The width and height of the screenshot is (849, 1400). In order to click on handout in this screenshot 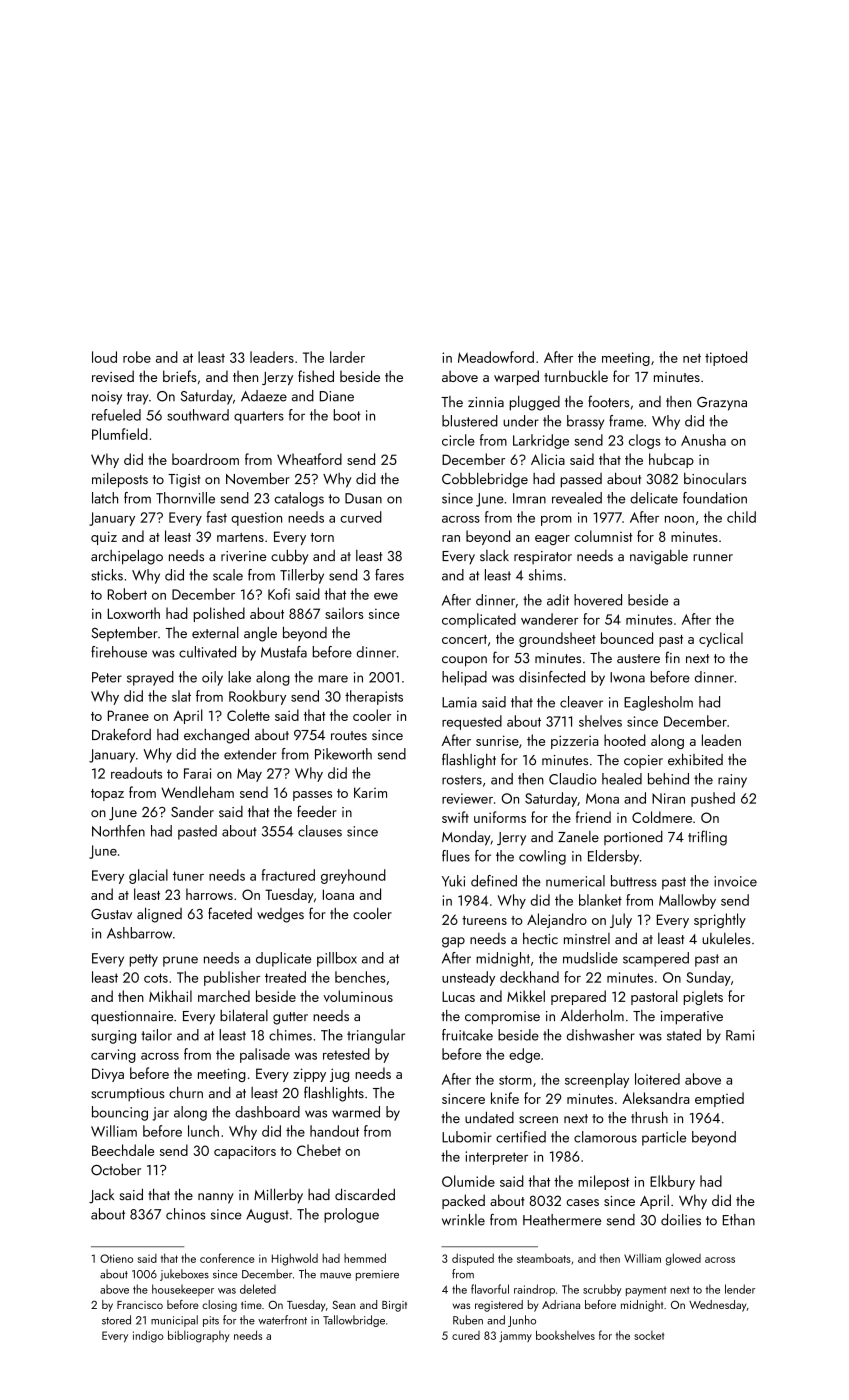, I will do `click(334, 1131)`.
